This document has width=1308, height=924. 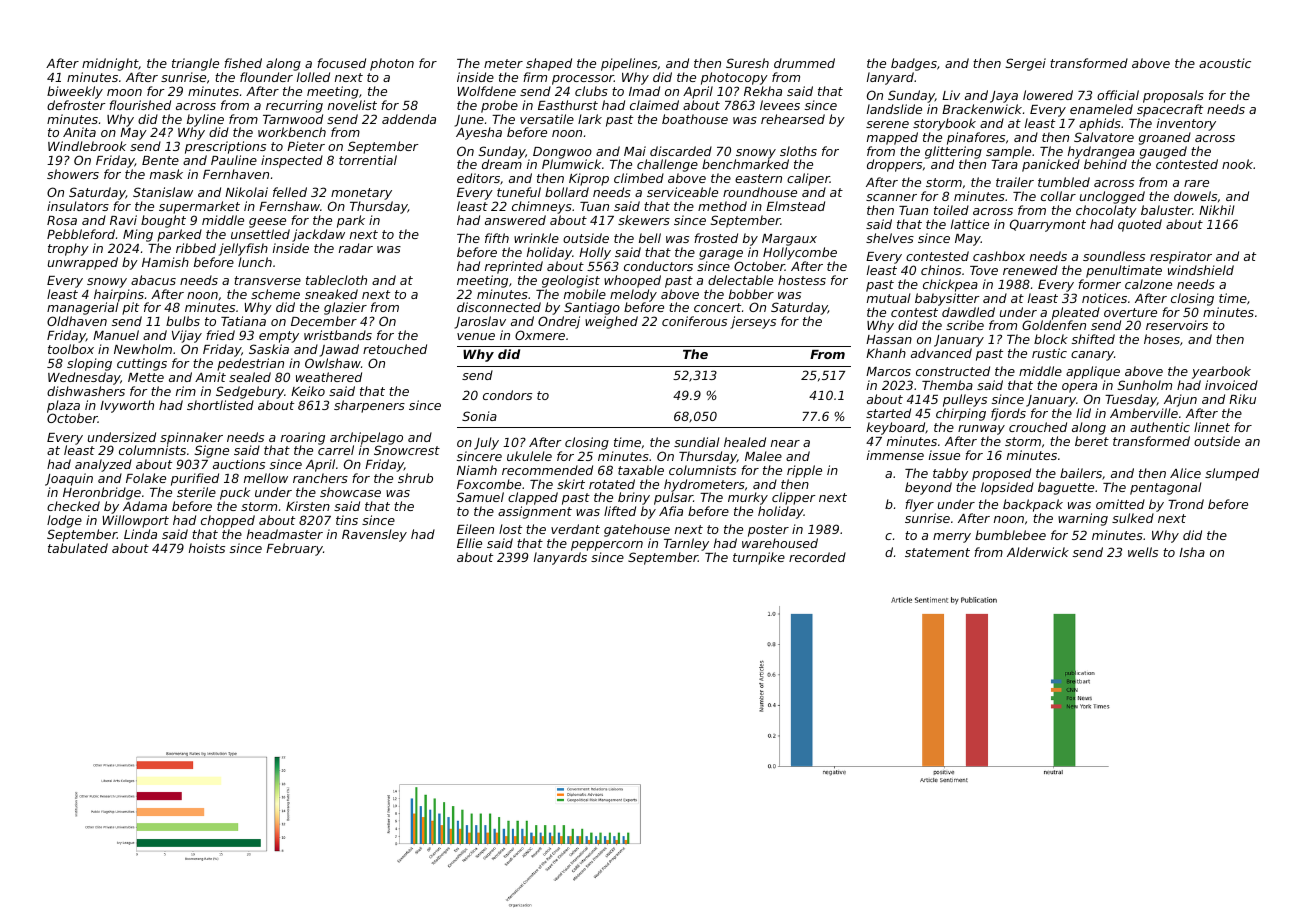 What do you see at coordinates (1165, 138) in the document?
I see `groaned` at bounding box center [1165, 138].
